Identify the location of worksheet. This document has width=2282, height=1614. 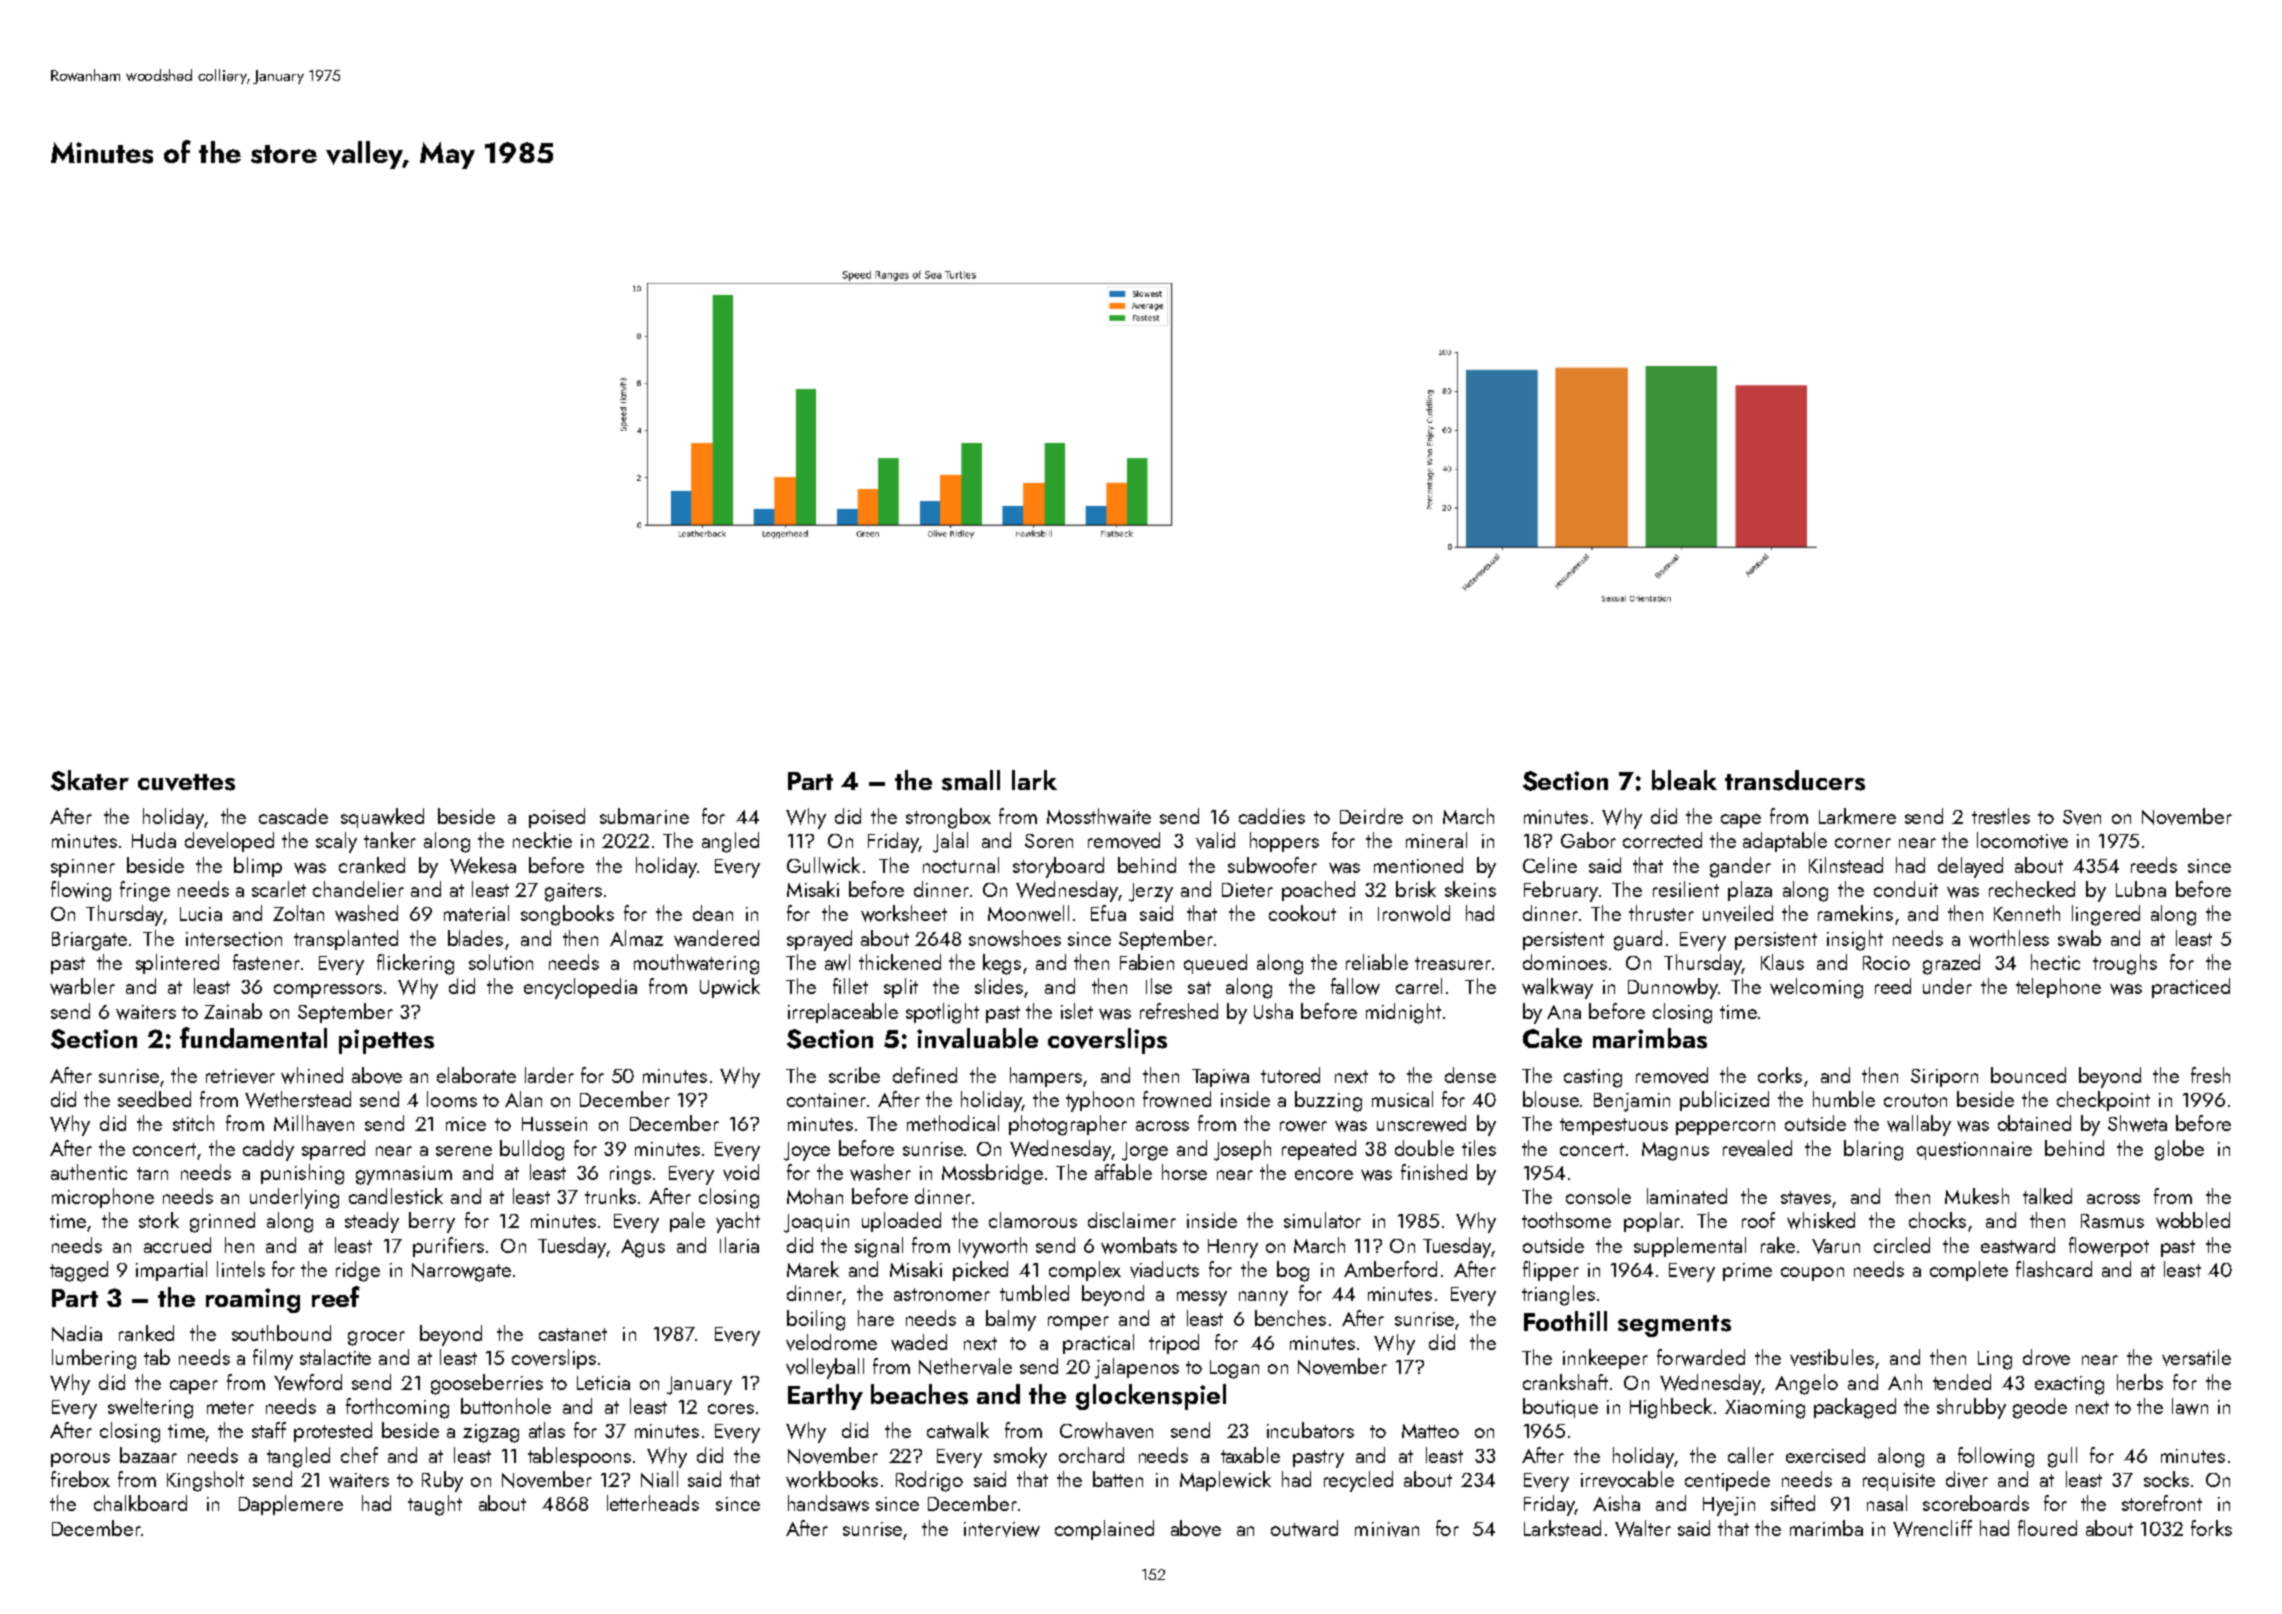
(904, 913).
